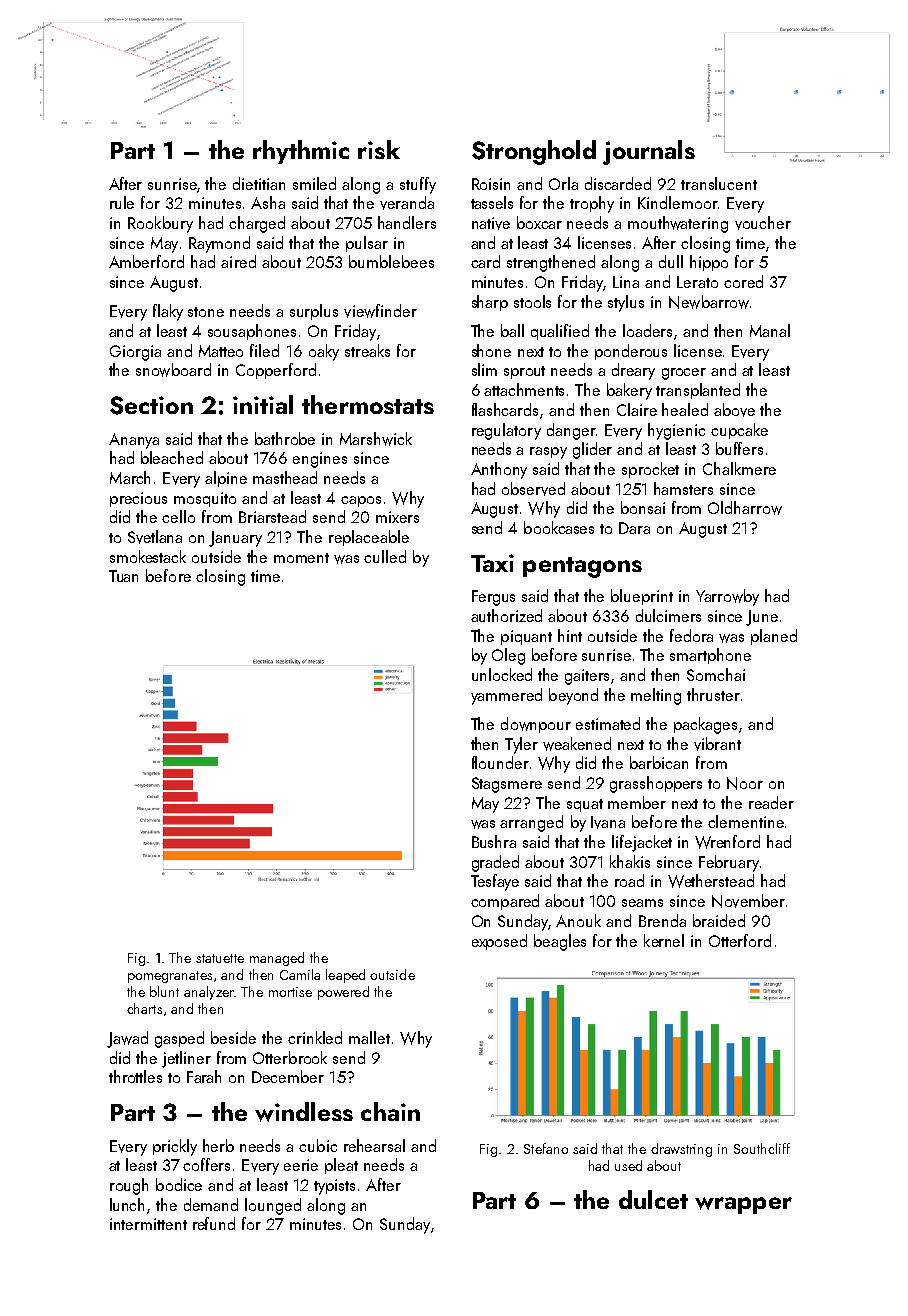 The image size is (908, 1316). I want to click on planed, so click(774, 637).
